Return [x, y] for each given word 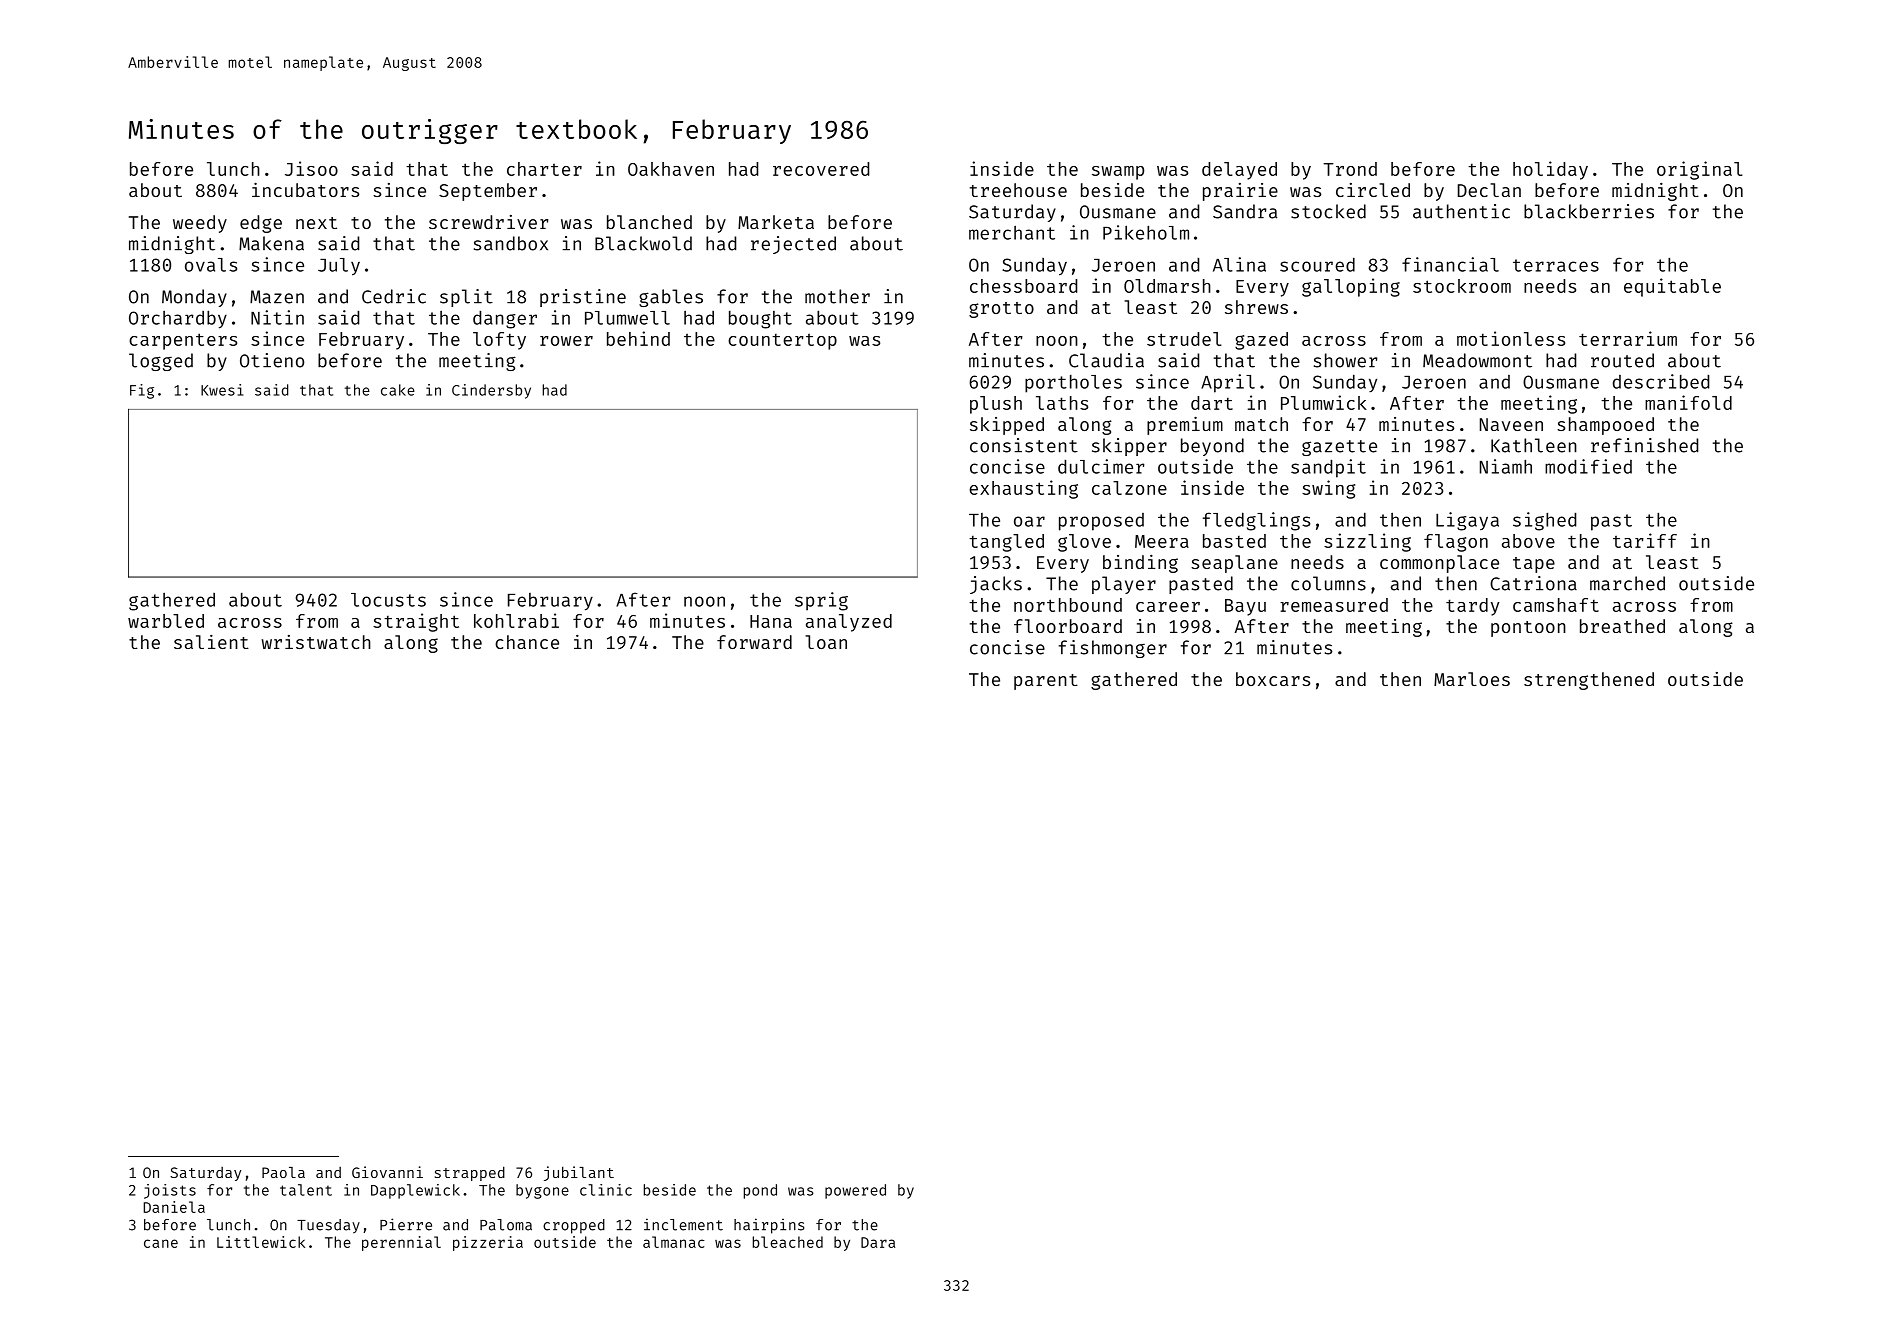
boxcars [1273, 679]
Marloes [1472, 679]
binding [1140, 564]
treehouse [1018, 190]
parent [1046, 682]
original [1700, 170]
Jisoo [311, 168]
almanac [674, 1242]
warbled [166, 621]
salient [211, 642]
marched [1627, 583]
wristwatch [316, 642]
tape [1534, 565]
